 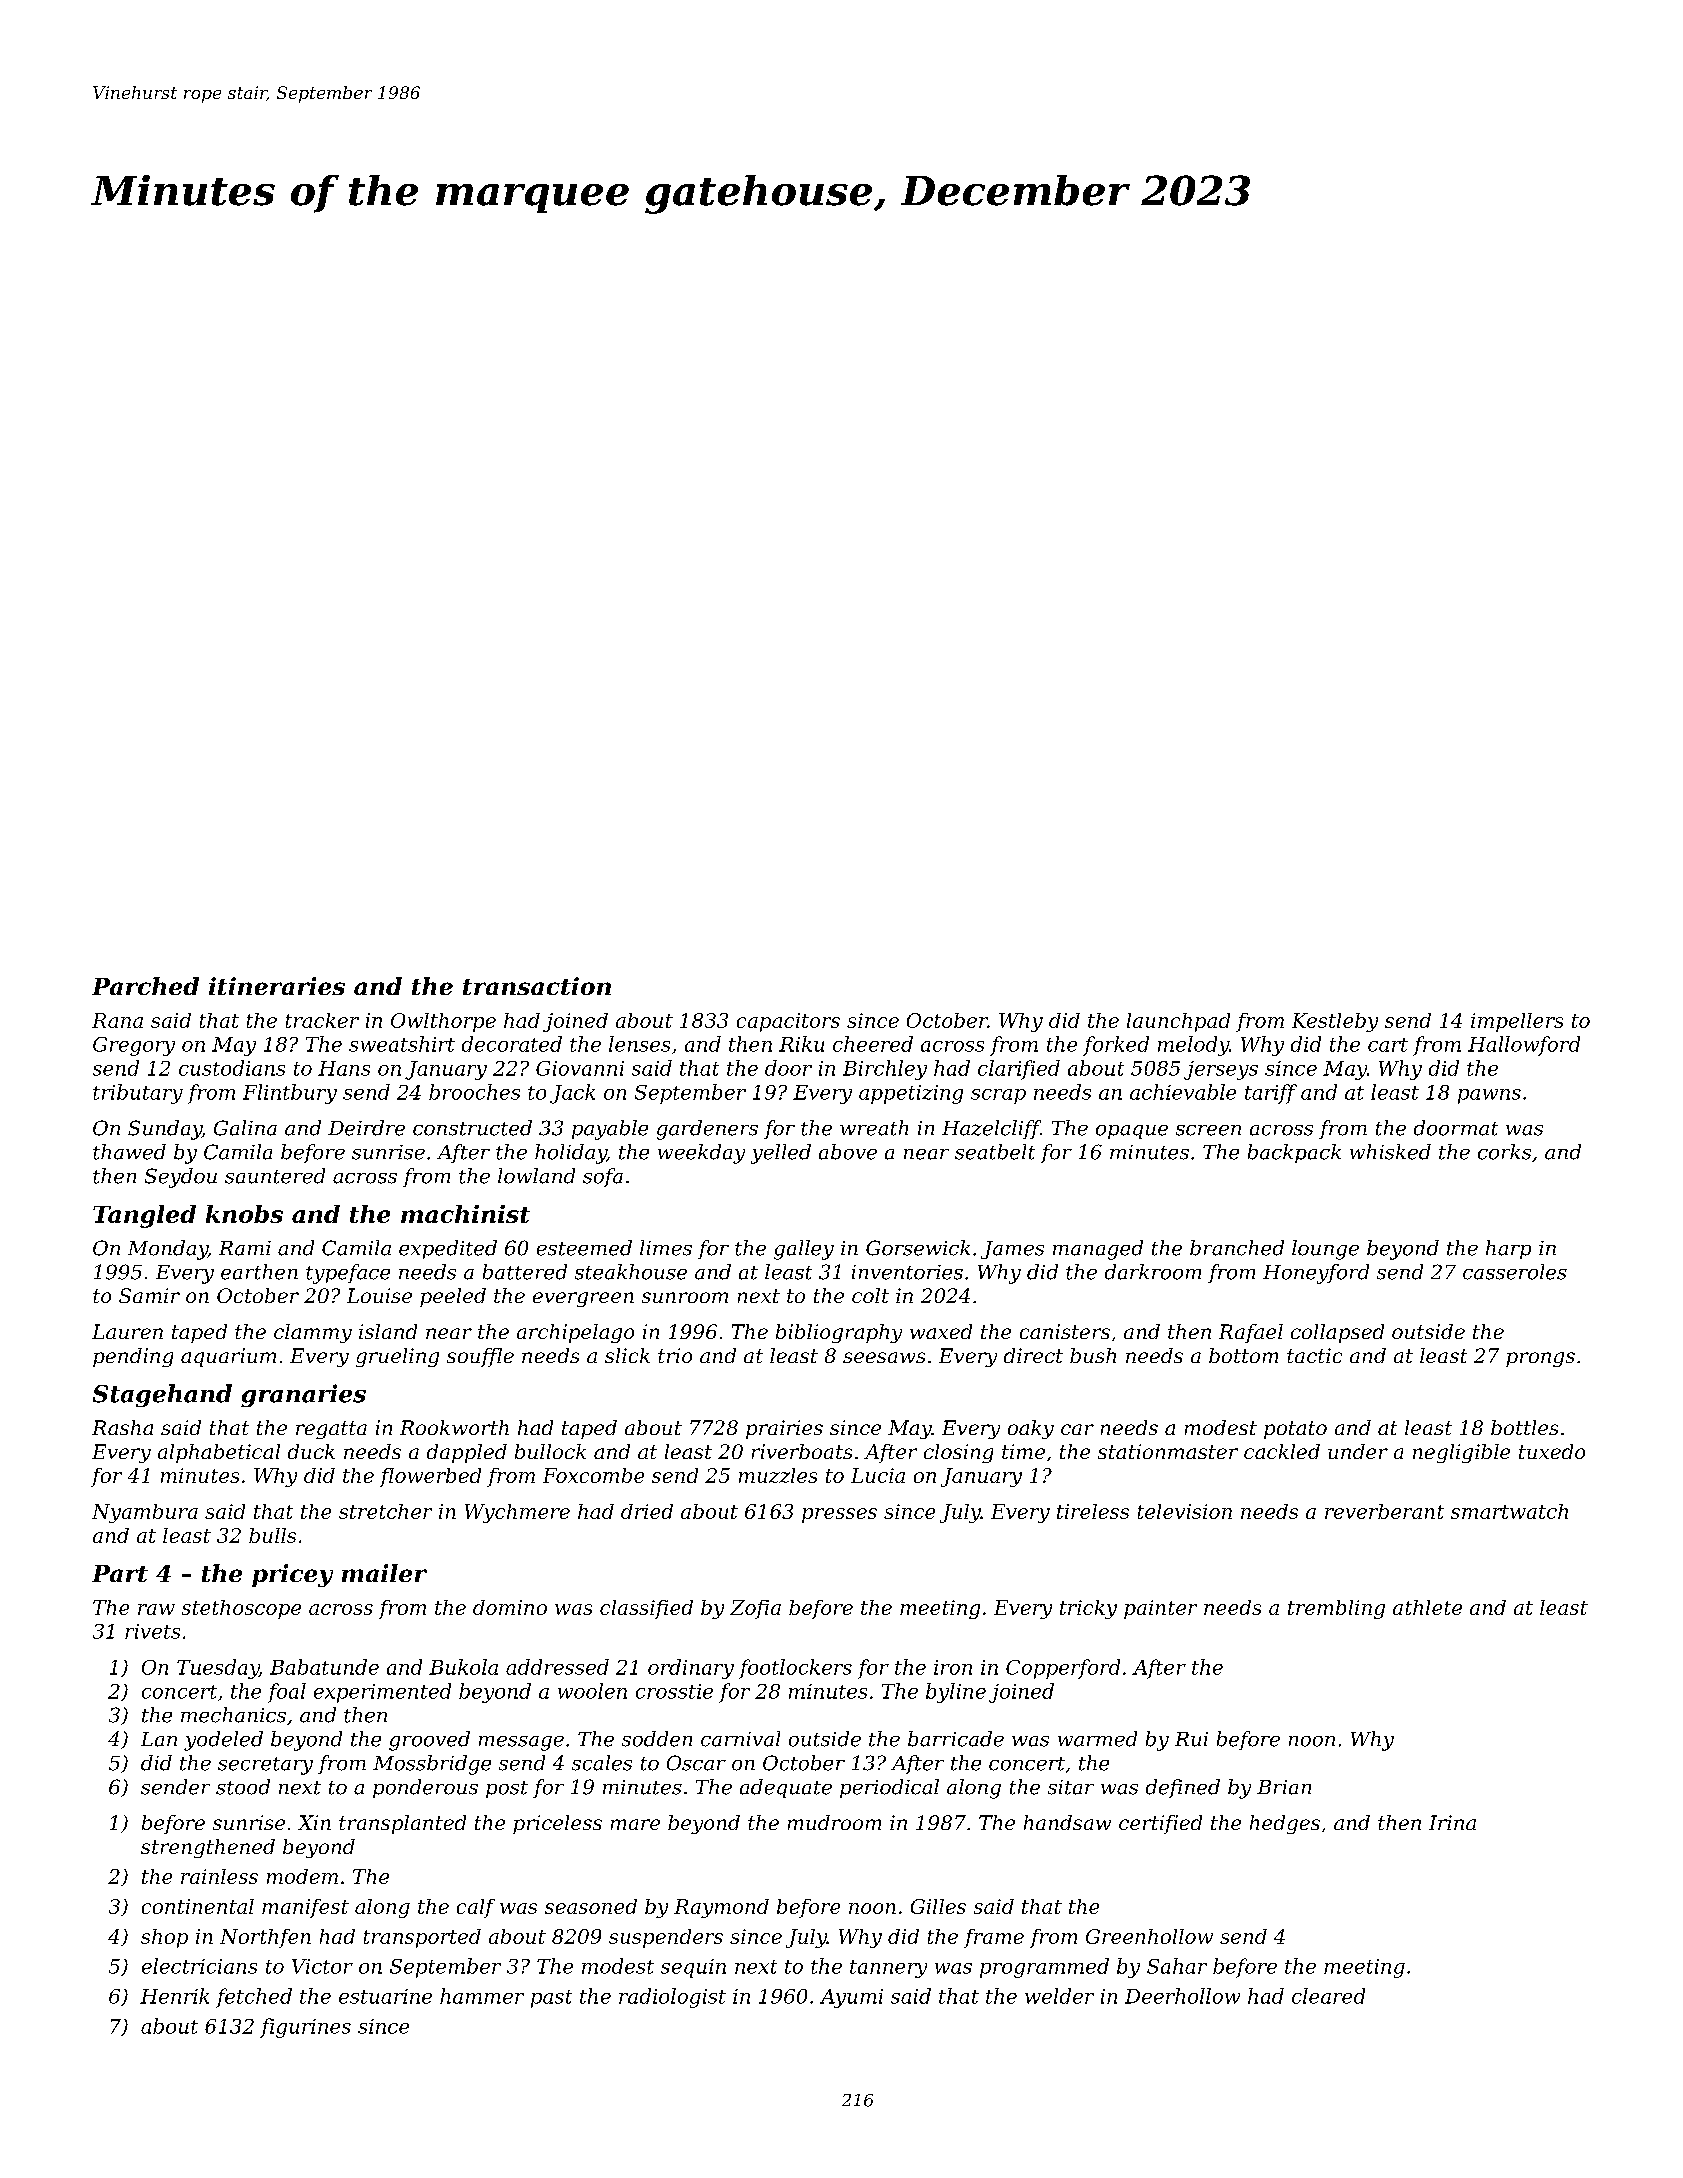 I want to click on crosstie, so click(x=674, y=1691).
